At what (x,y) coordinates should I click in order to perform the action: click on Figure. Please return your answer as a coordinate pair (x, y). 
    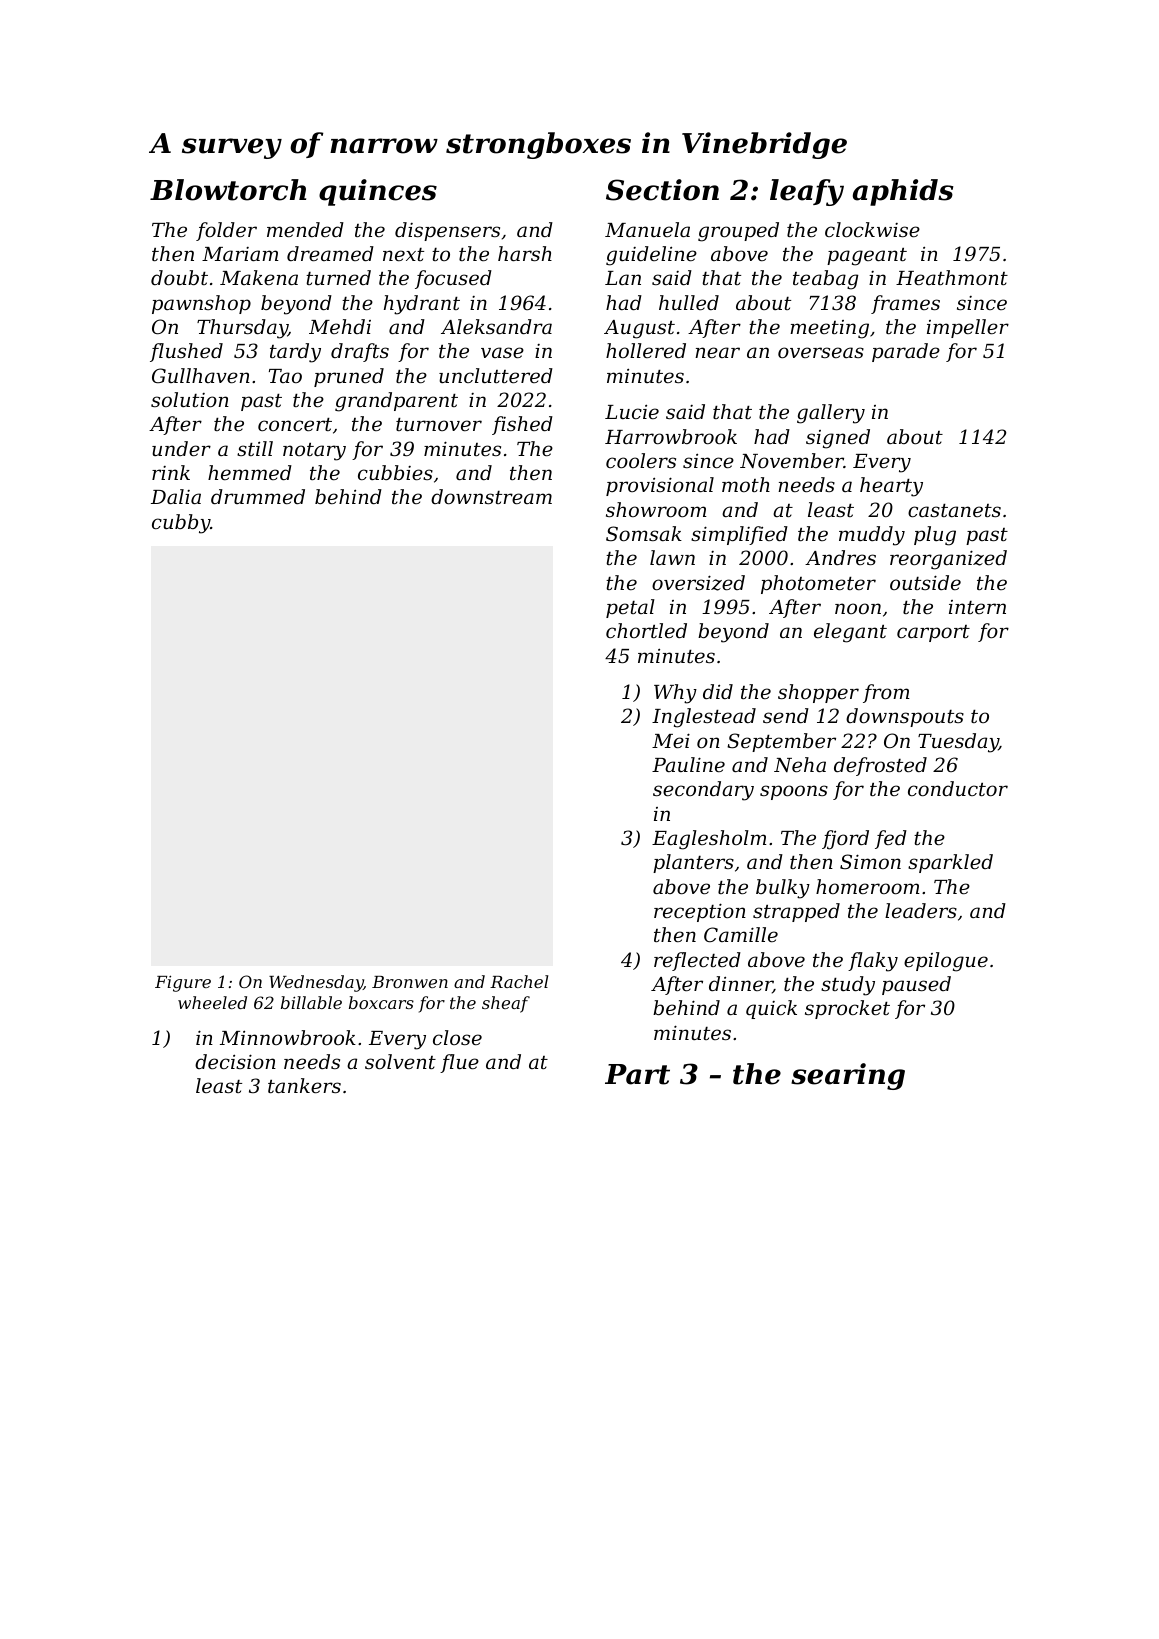
    Looking at the image, I should click on (183, 983).
